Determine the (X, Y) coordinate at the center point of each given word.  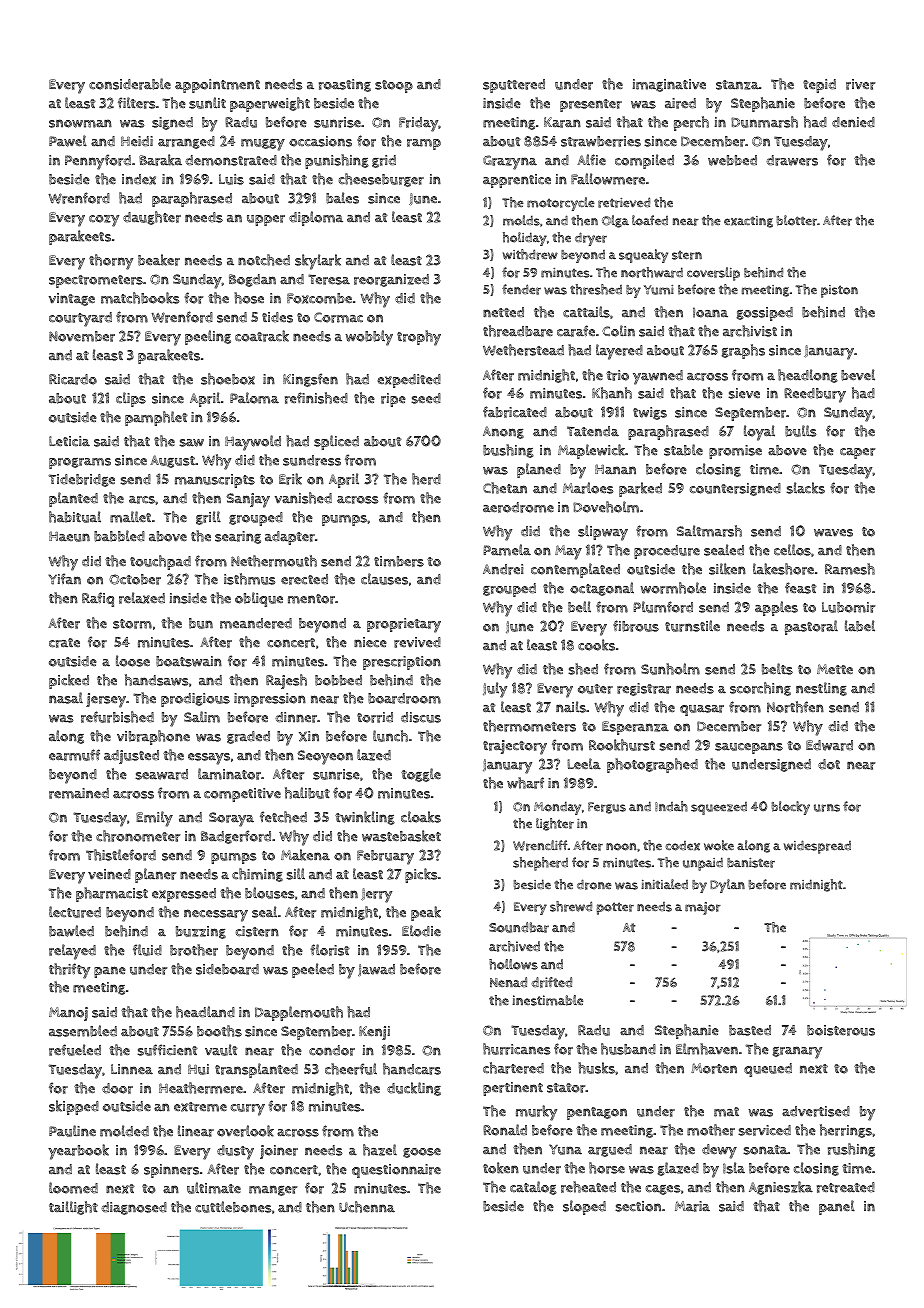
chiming (257, 875)
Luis (231, 179)
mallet (130, 517)
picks (421, 875)
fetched (283, 817)
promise (735, 452)
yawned (658, 377)
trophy (419, 338)
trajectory (515, 747)
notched (264, 260)
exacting (748, 222)
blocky (790, 808)
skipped (74, 1107)
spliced (336, 442)
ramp (424, 144)
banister (751, 863)
